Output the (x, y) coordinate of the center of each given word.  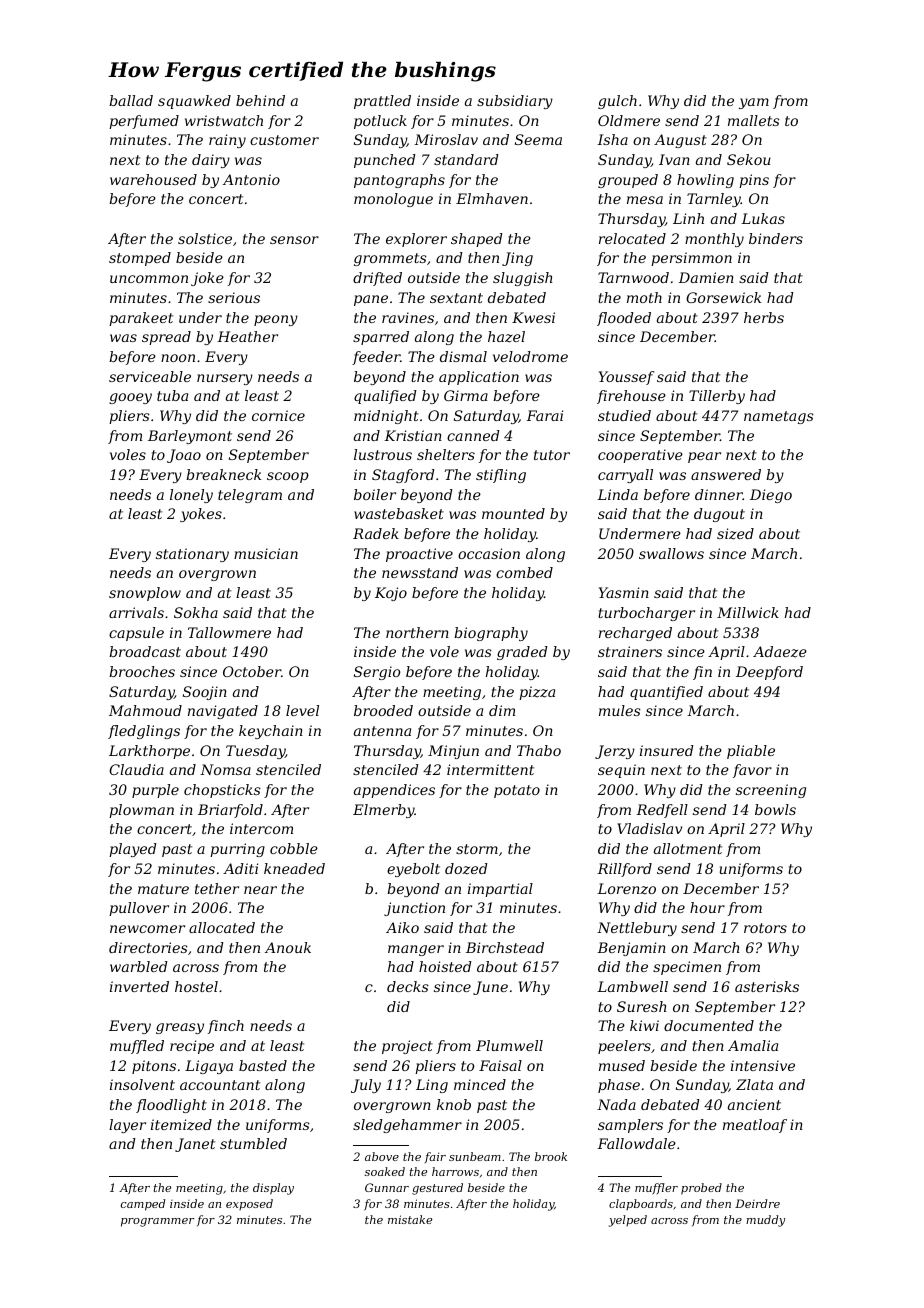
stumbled (253, 1143)
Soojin (205, 693)
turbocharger (646, 614)
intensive (763, 1065)
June (490, 988)
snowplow (145, 594)
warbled (139, 966)
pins (754, 181)
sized (735, 534)
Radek (376, 533)
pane (371, 300)
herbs (764, 317)
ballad (131, 100)
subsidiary (515, 102)
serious (234, 297)
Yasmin (624, 592)
